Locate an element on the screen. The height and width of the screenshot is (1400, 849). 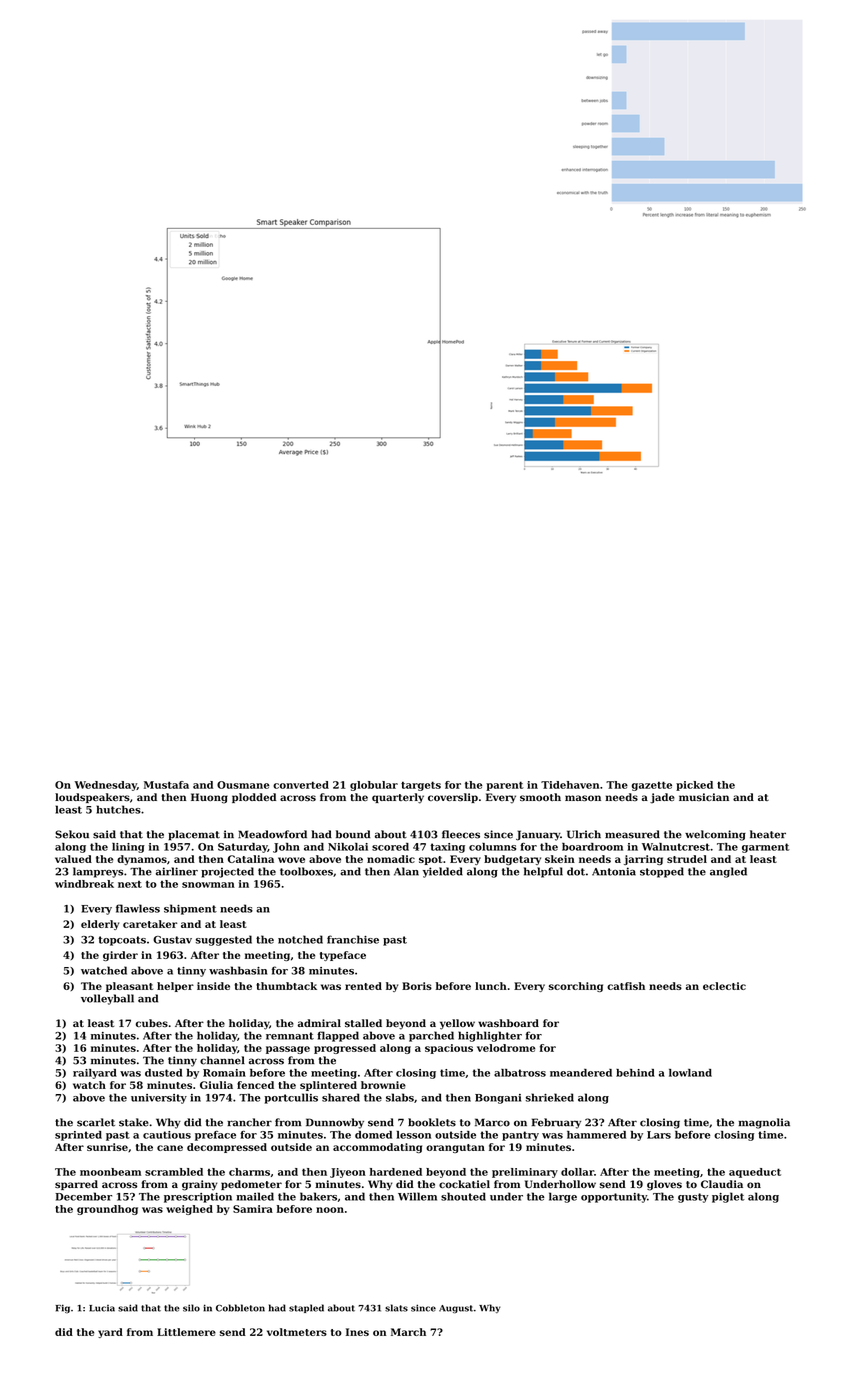
volleyball is located at coordinates (107, 999).
